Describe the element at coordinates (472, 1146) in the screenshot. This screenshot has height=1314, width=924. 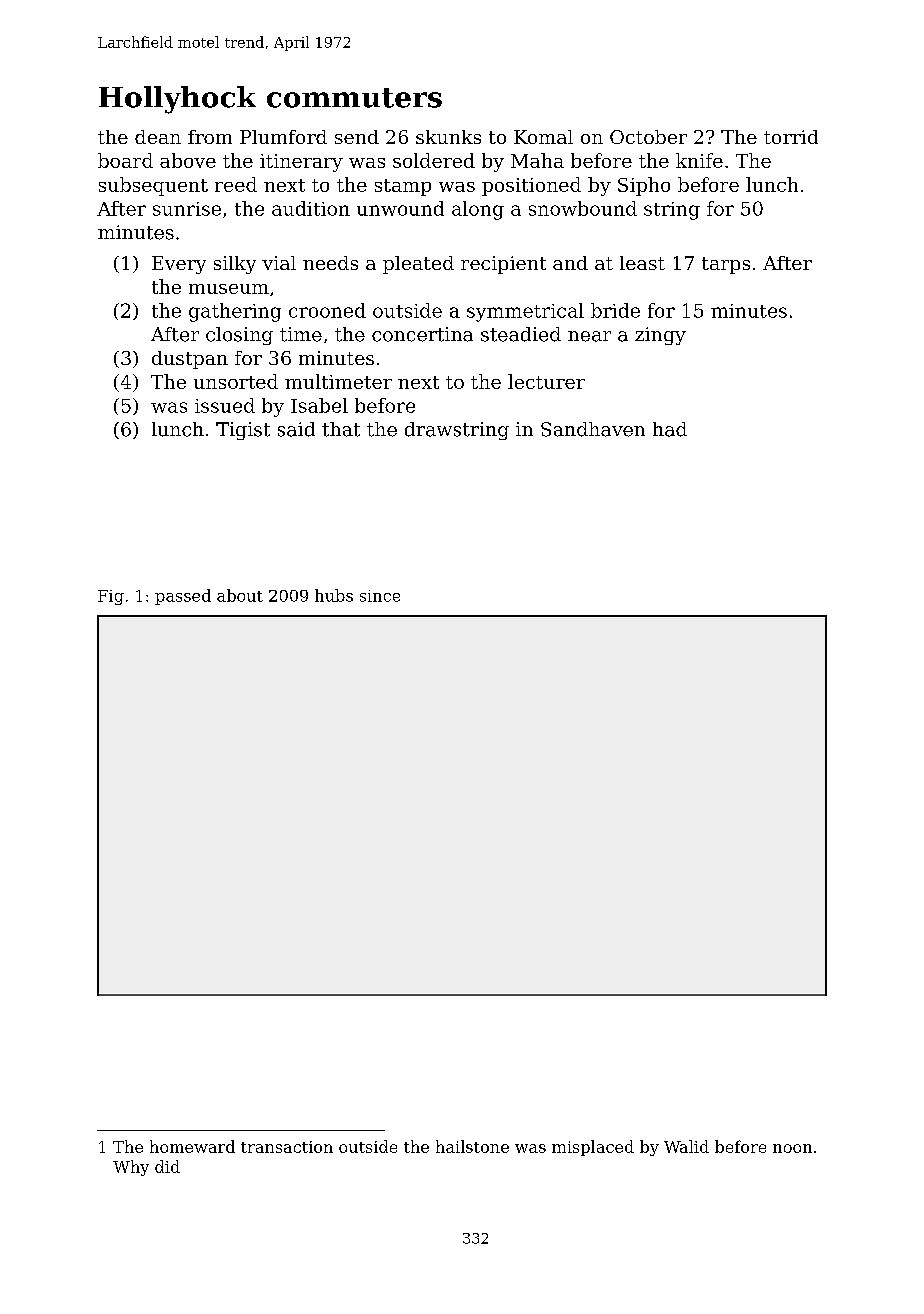
I see `hailstone` at that location.
